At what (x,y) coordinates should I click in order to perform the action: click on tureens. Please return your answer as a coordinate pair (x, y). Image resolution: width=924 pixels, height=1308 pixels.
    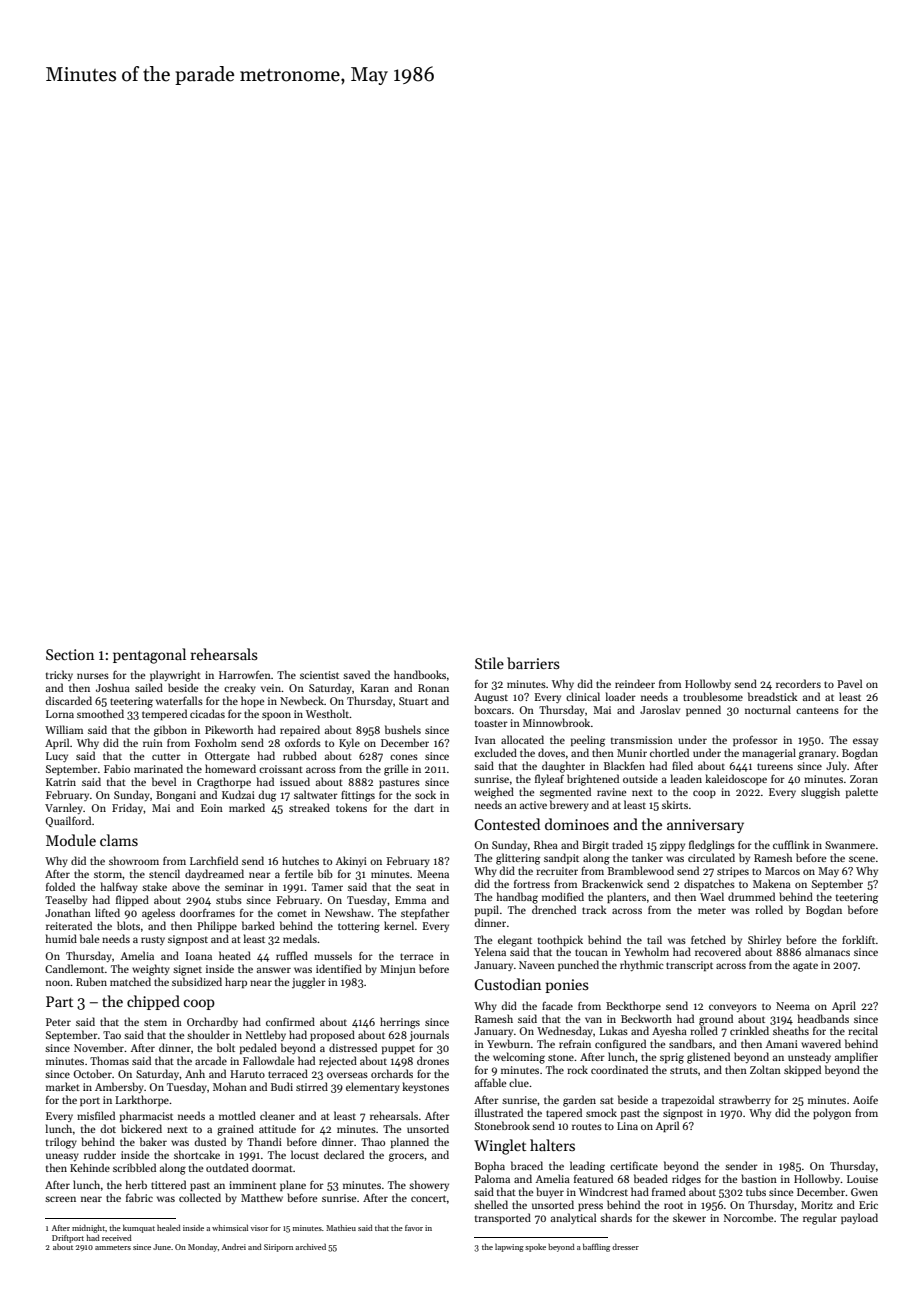
    Looking at the image, I should click on (775, 766).
